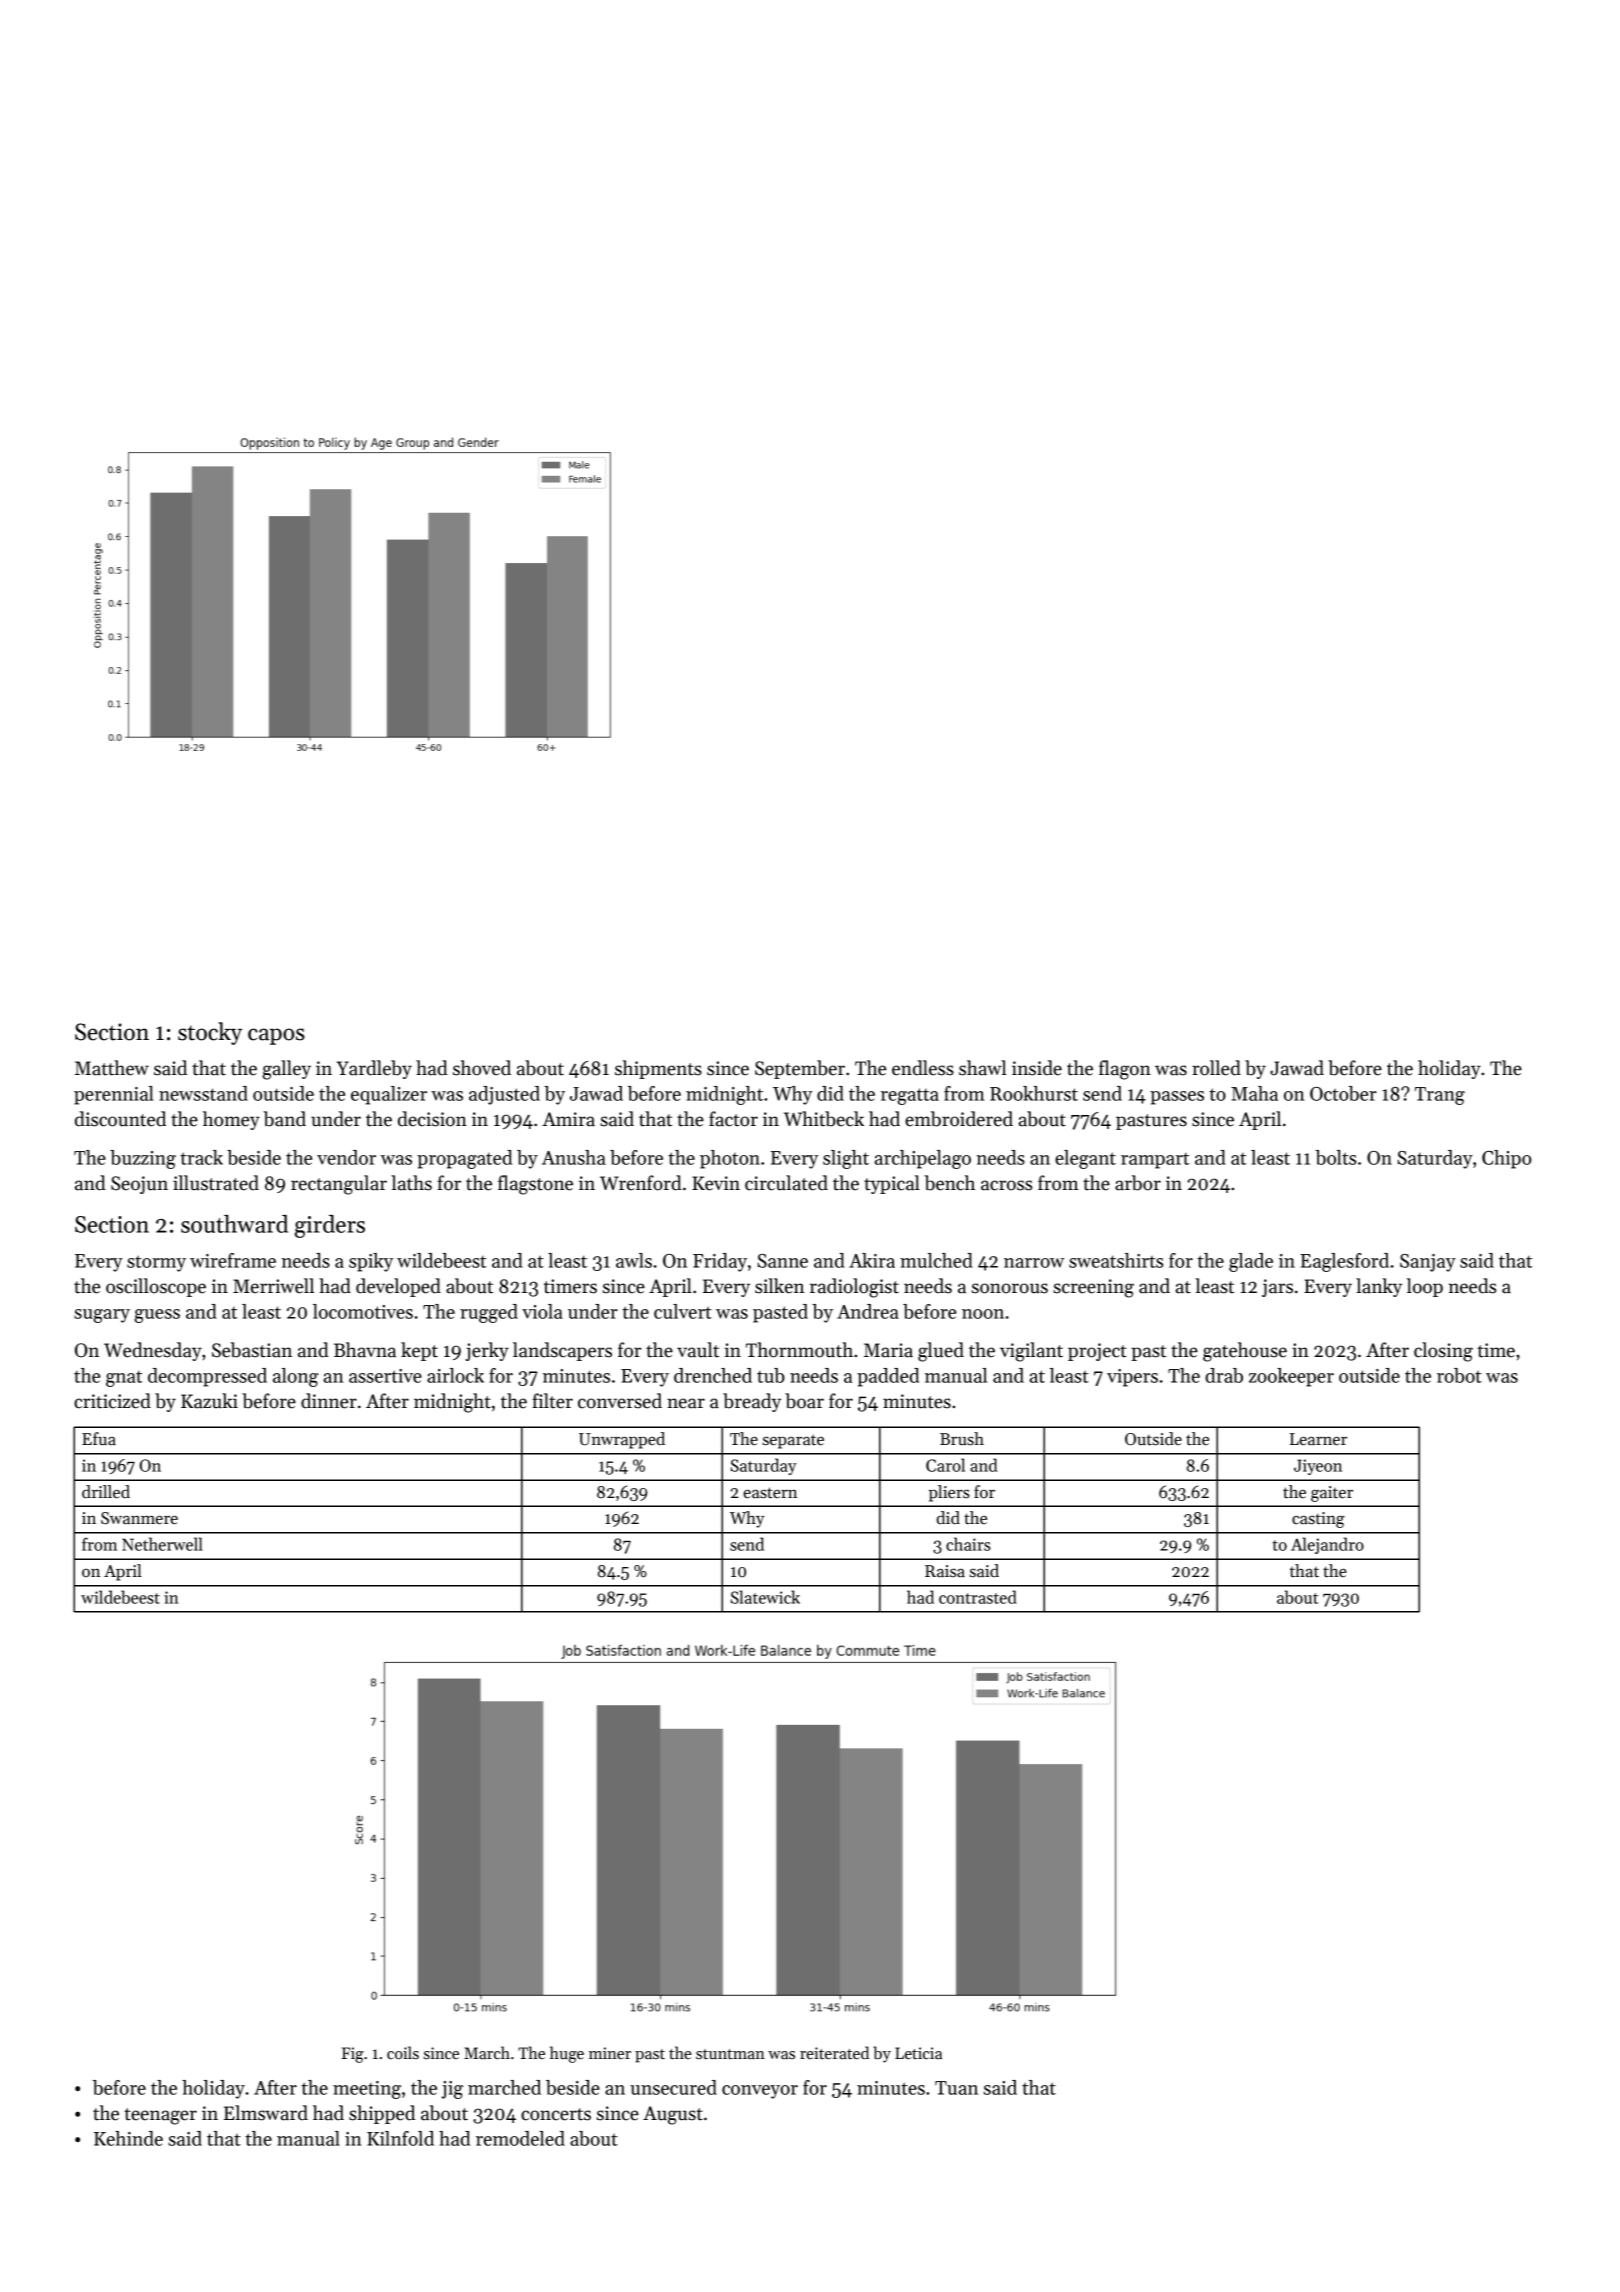  Describe the element at coordinates (1327, 1545) in the screenshot. I see `Alejandro` at that location.
